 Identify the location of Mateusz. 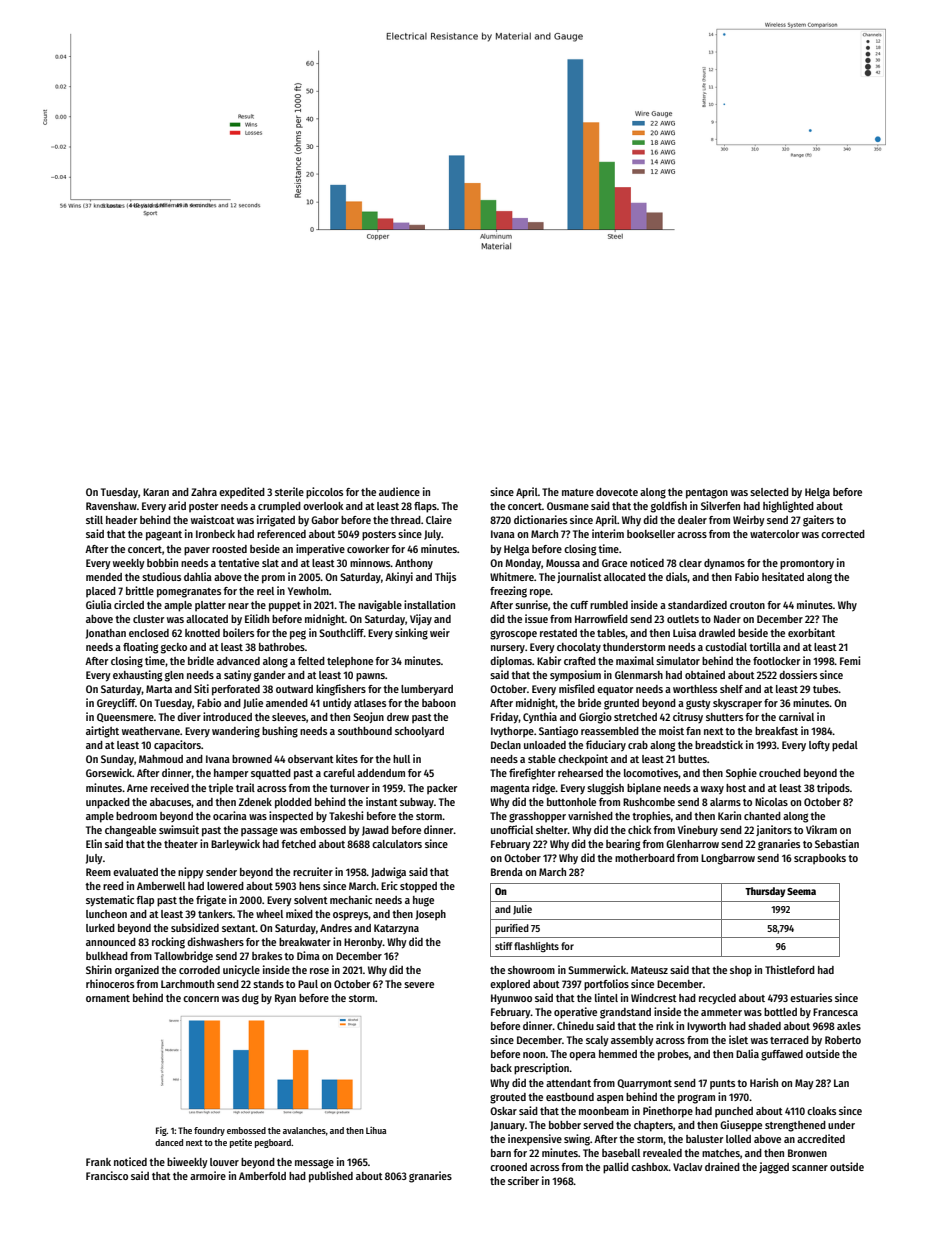
(649, 970).
